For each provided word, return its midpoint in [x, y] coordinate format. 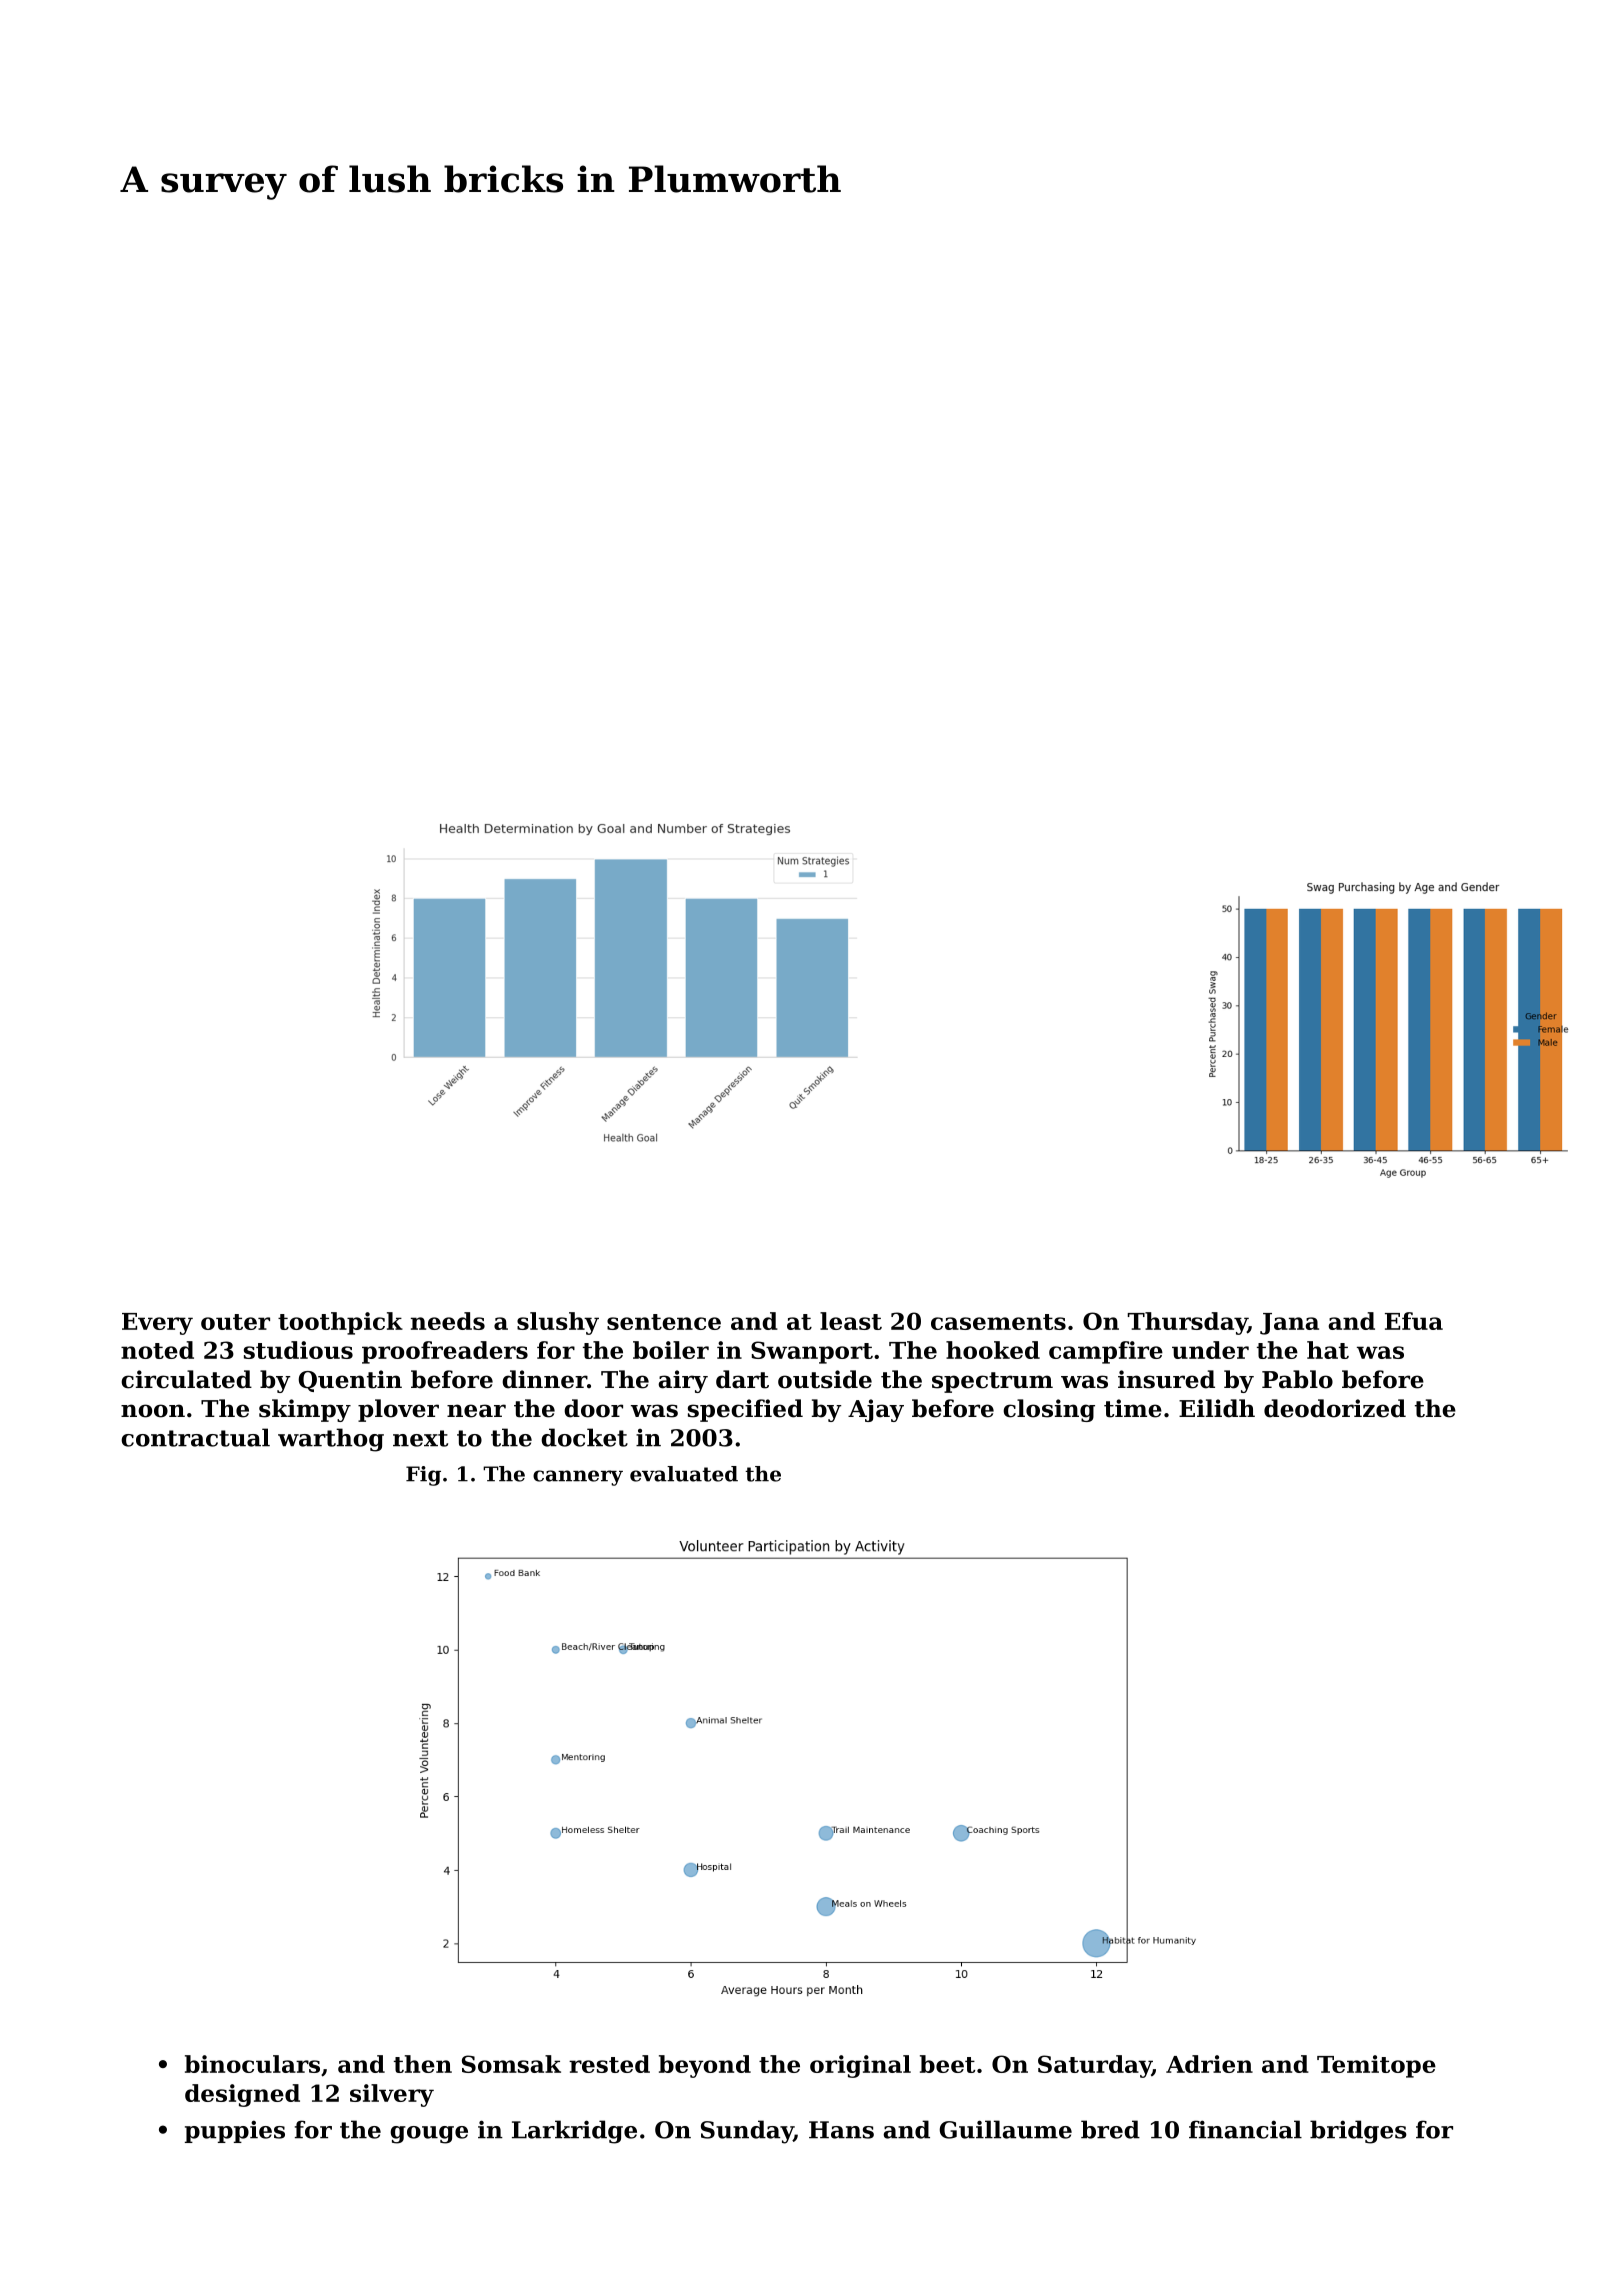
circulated [186, 1379]
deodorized [1335, 1408]
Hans [841, 2130]
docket [584, 1437]
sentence [664, 1322]
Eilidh [1217, 1408]
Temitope [1376, 2066]
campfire [1106, 1352]
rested [609, 2064]
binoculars [252, 2064]
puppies [235, 2131]
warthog [331, 1440]
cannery [578, 1478]
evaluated [684, 1474]
